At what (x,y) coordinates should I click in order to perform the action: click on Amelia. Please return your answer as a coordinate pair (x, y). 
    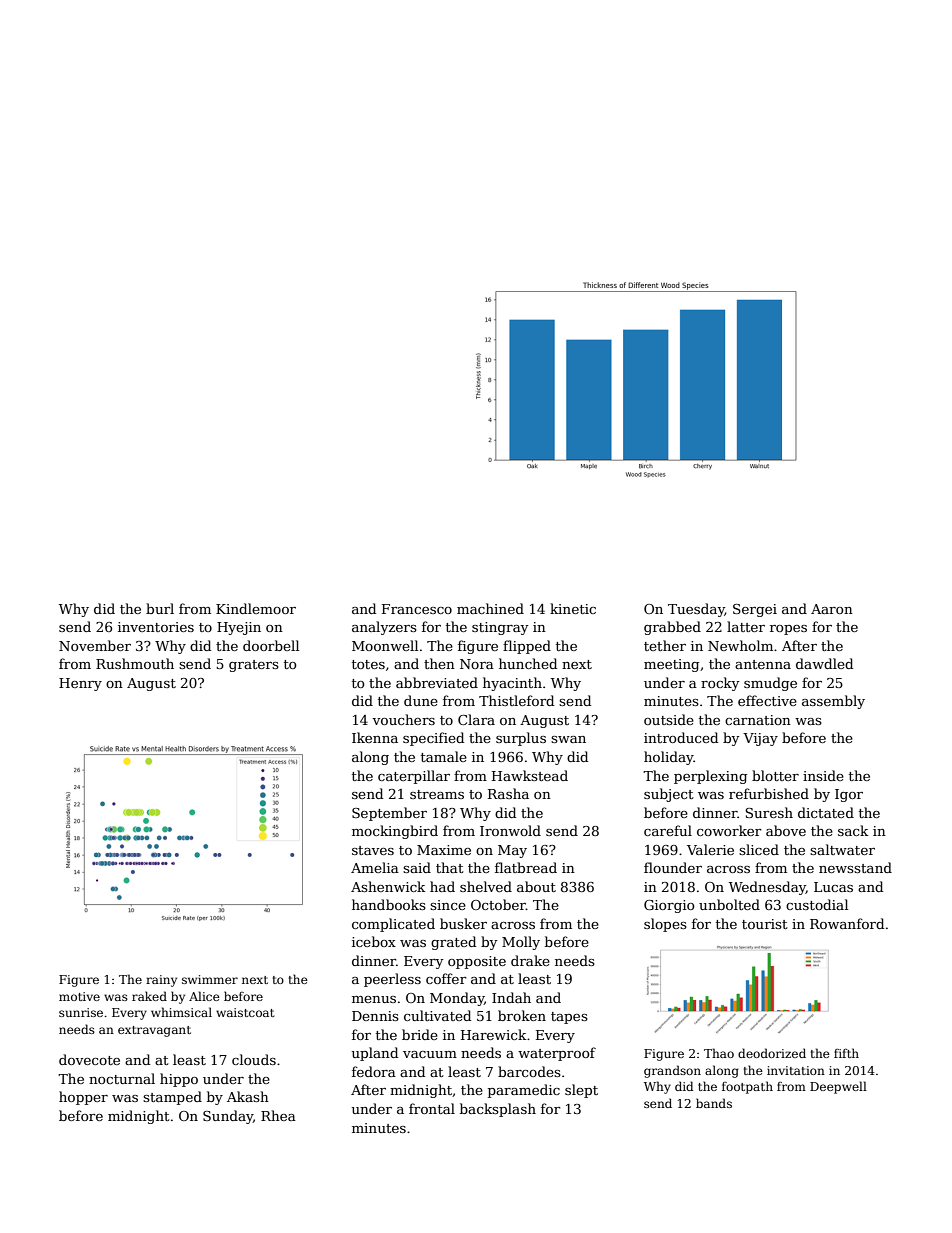
    Looking at the image, I should click on (375, 867).
